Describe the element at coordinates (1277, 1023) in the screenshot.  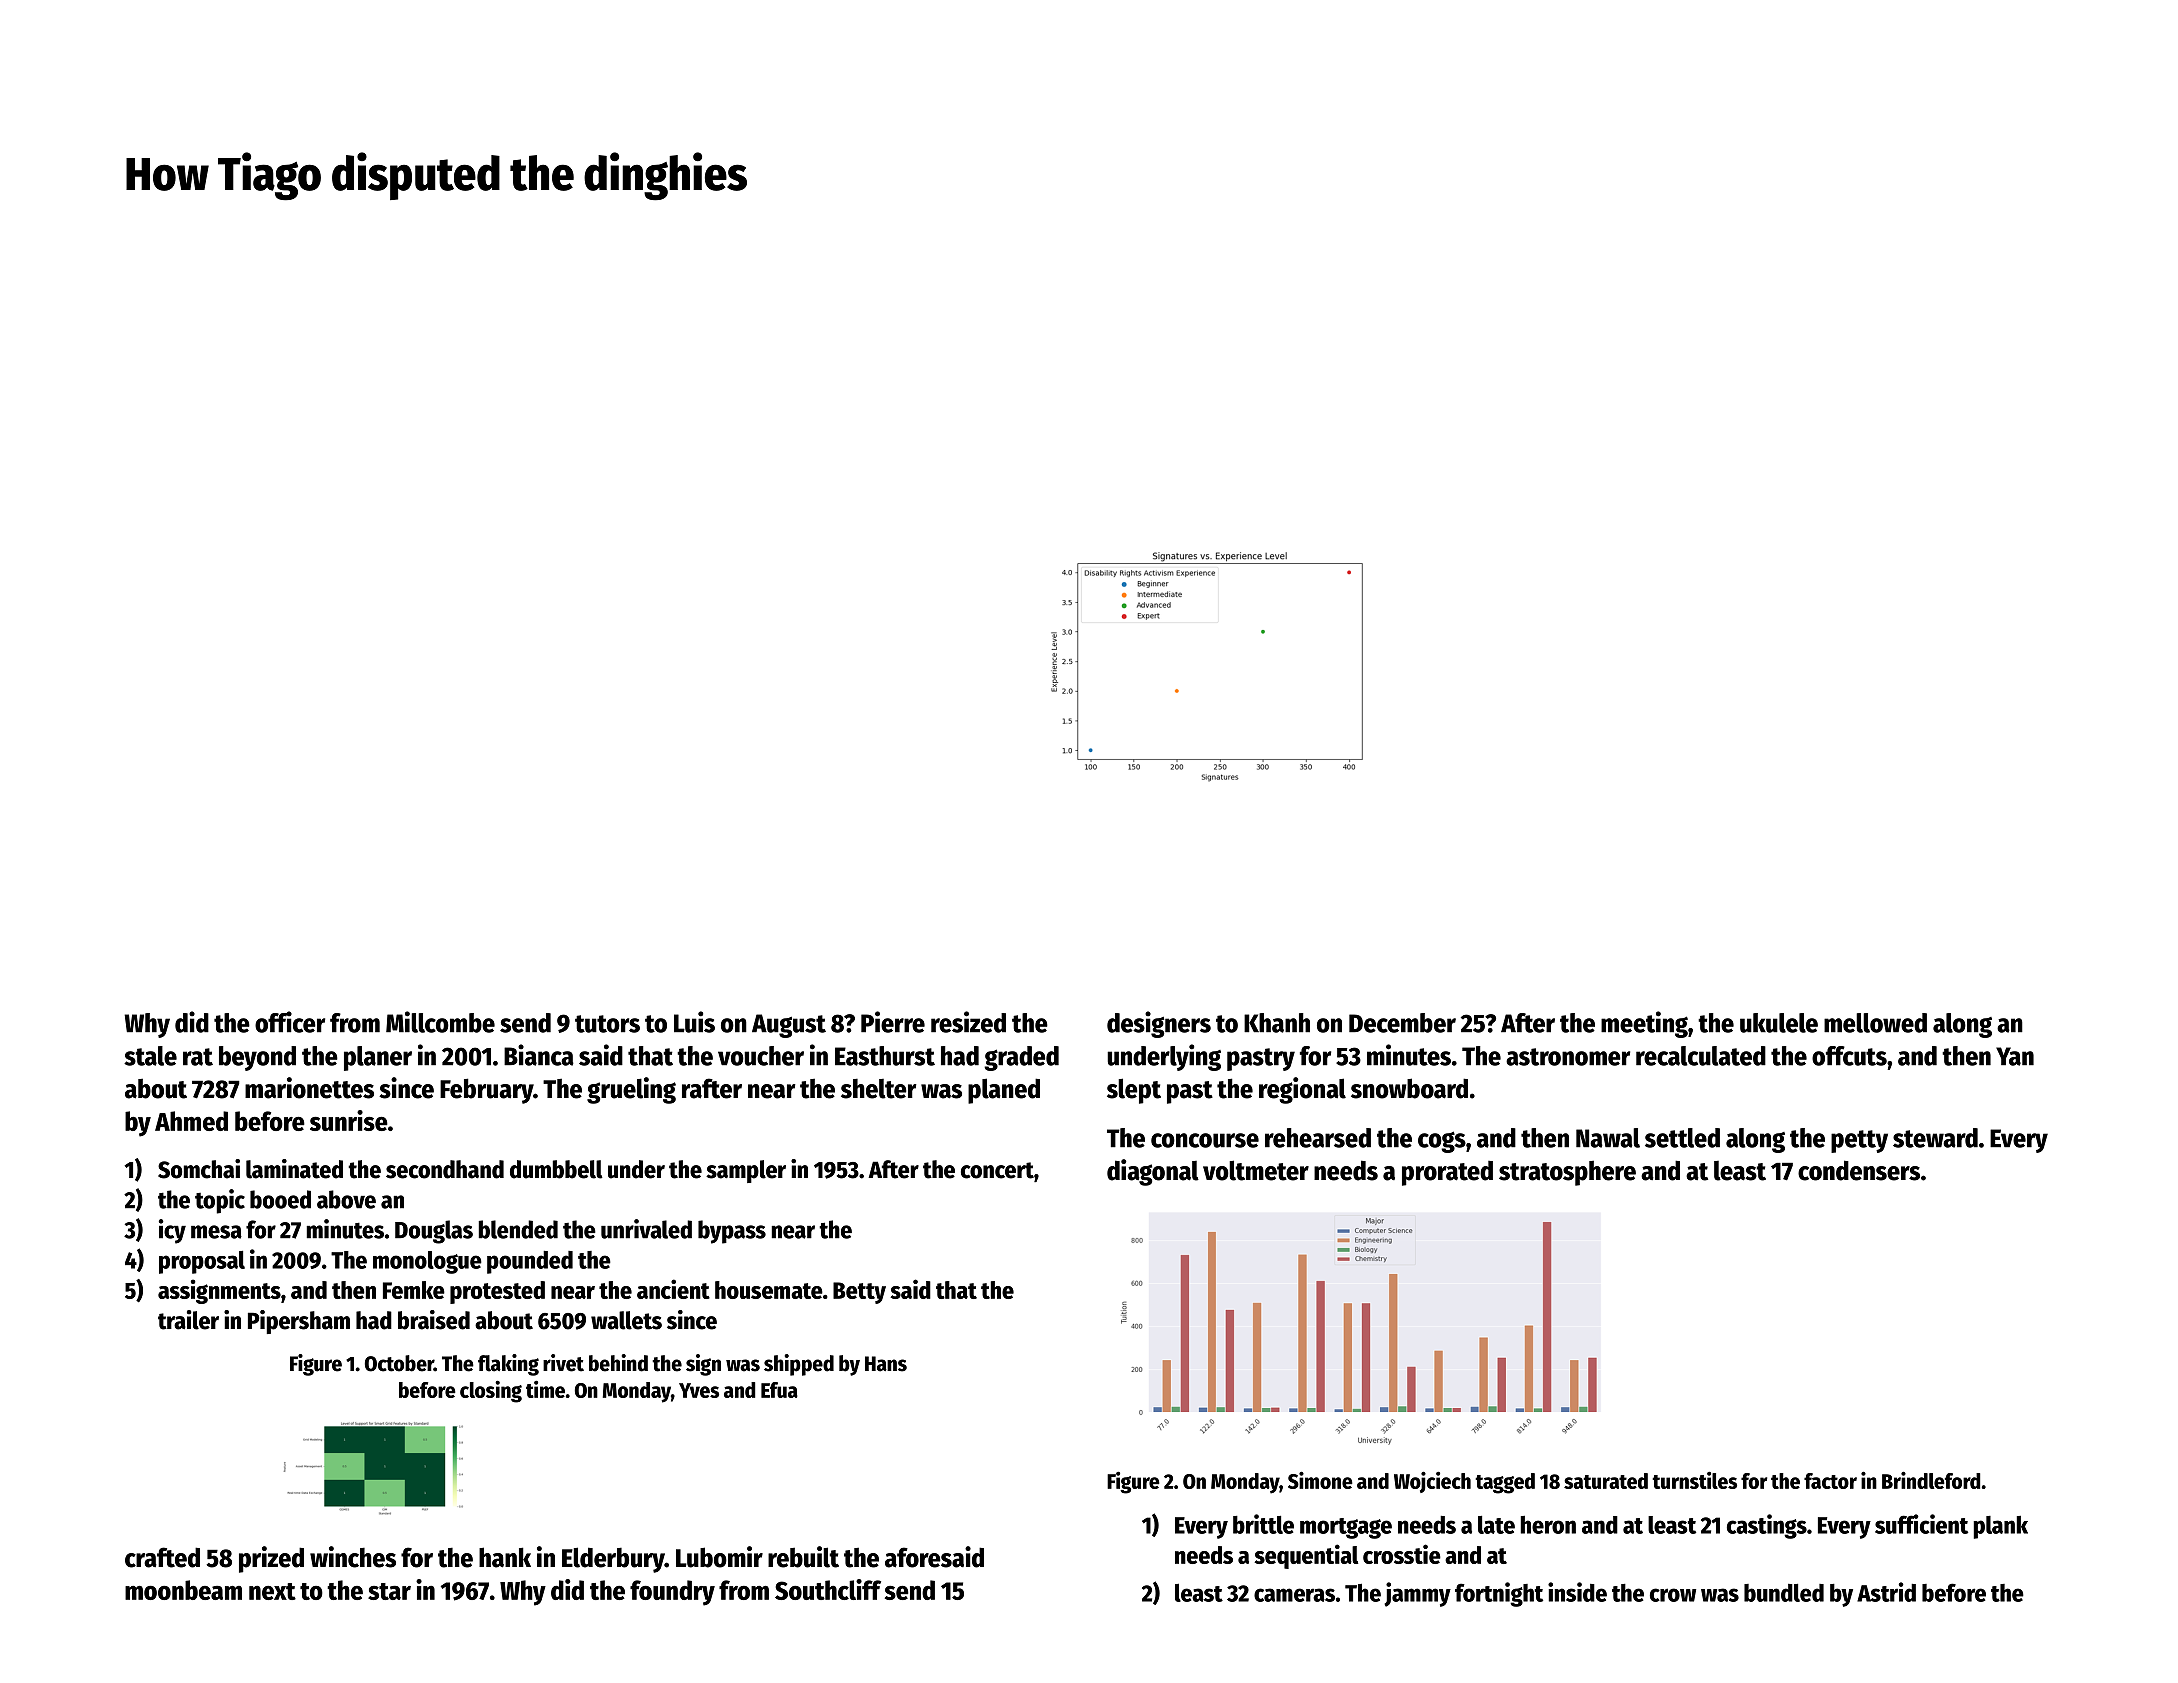
I see `Khanh` at that location.
